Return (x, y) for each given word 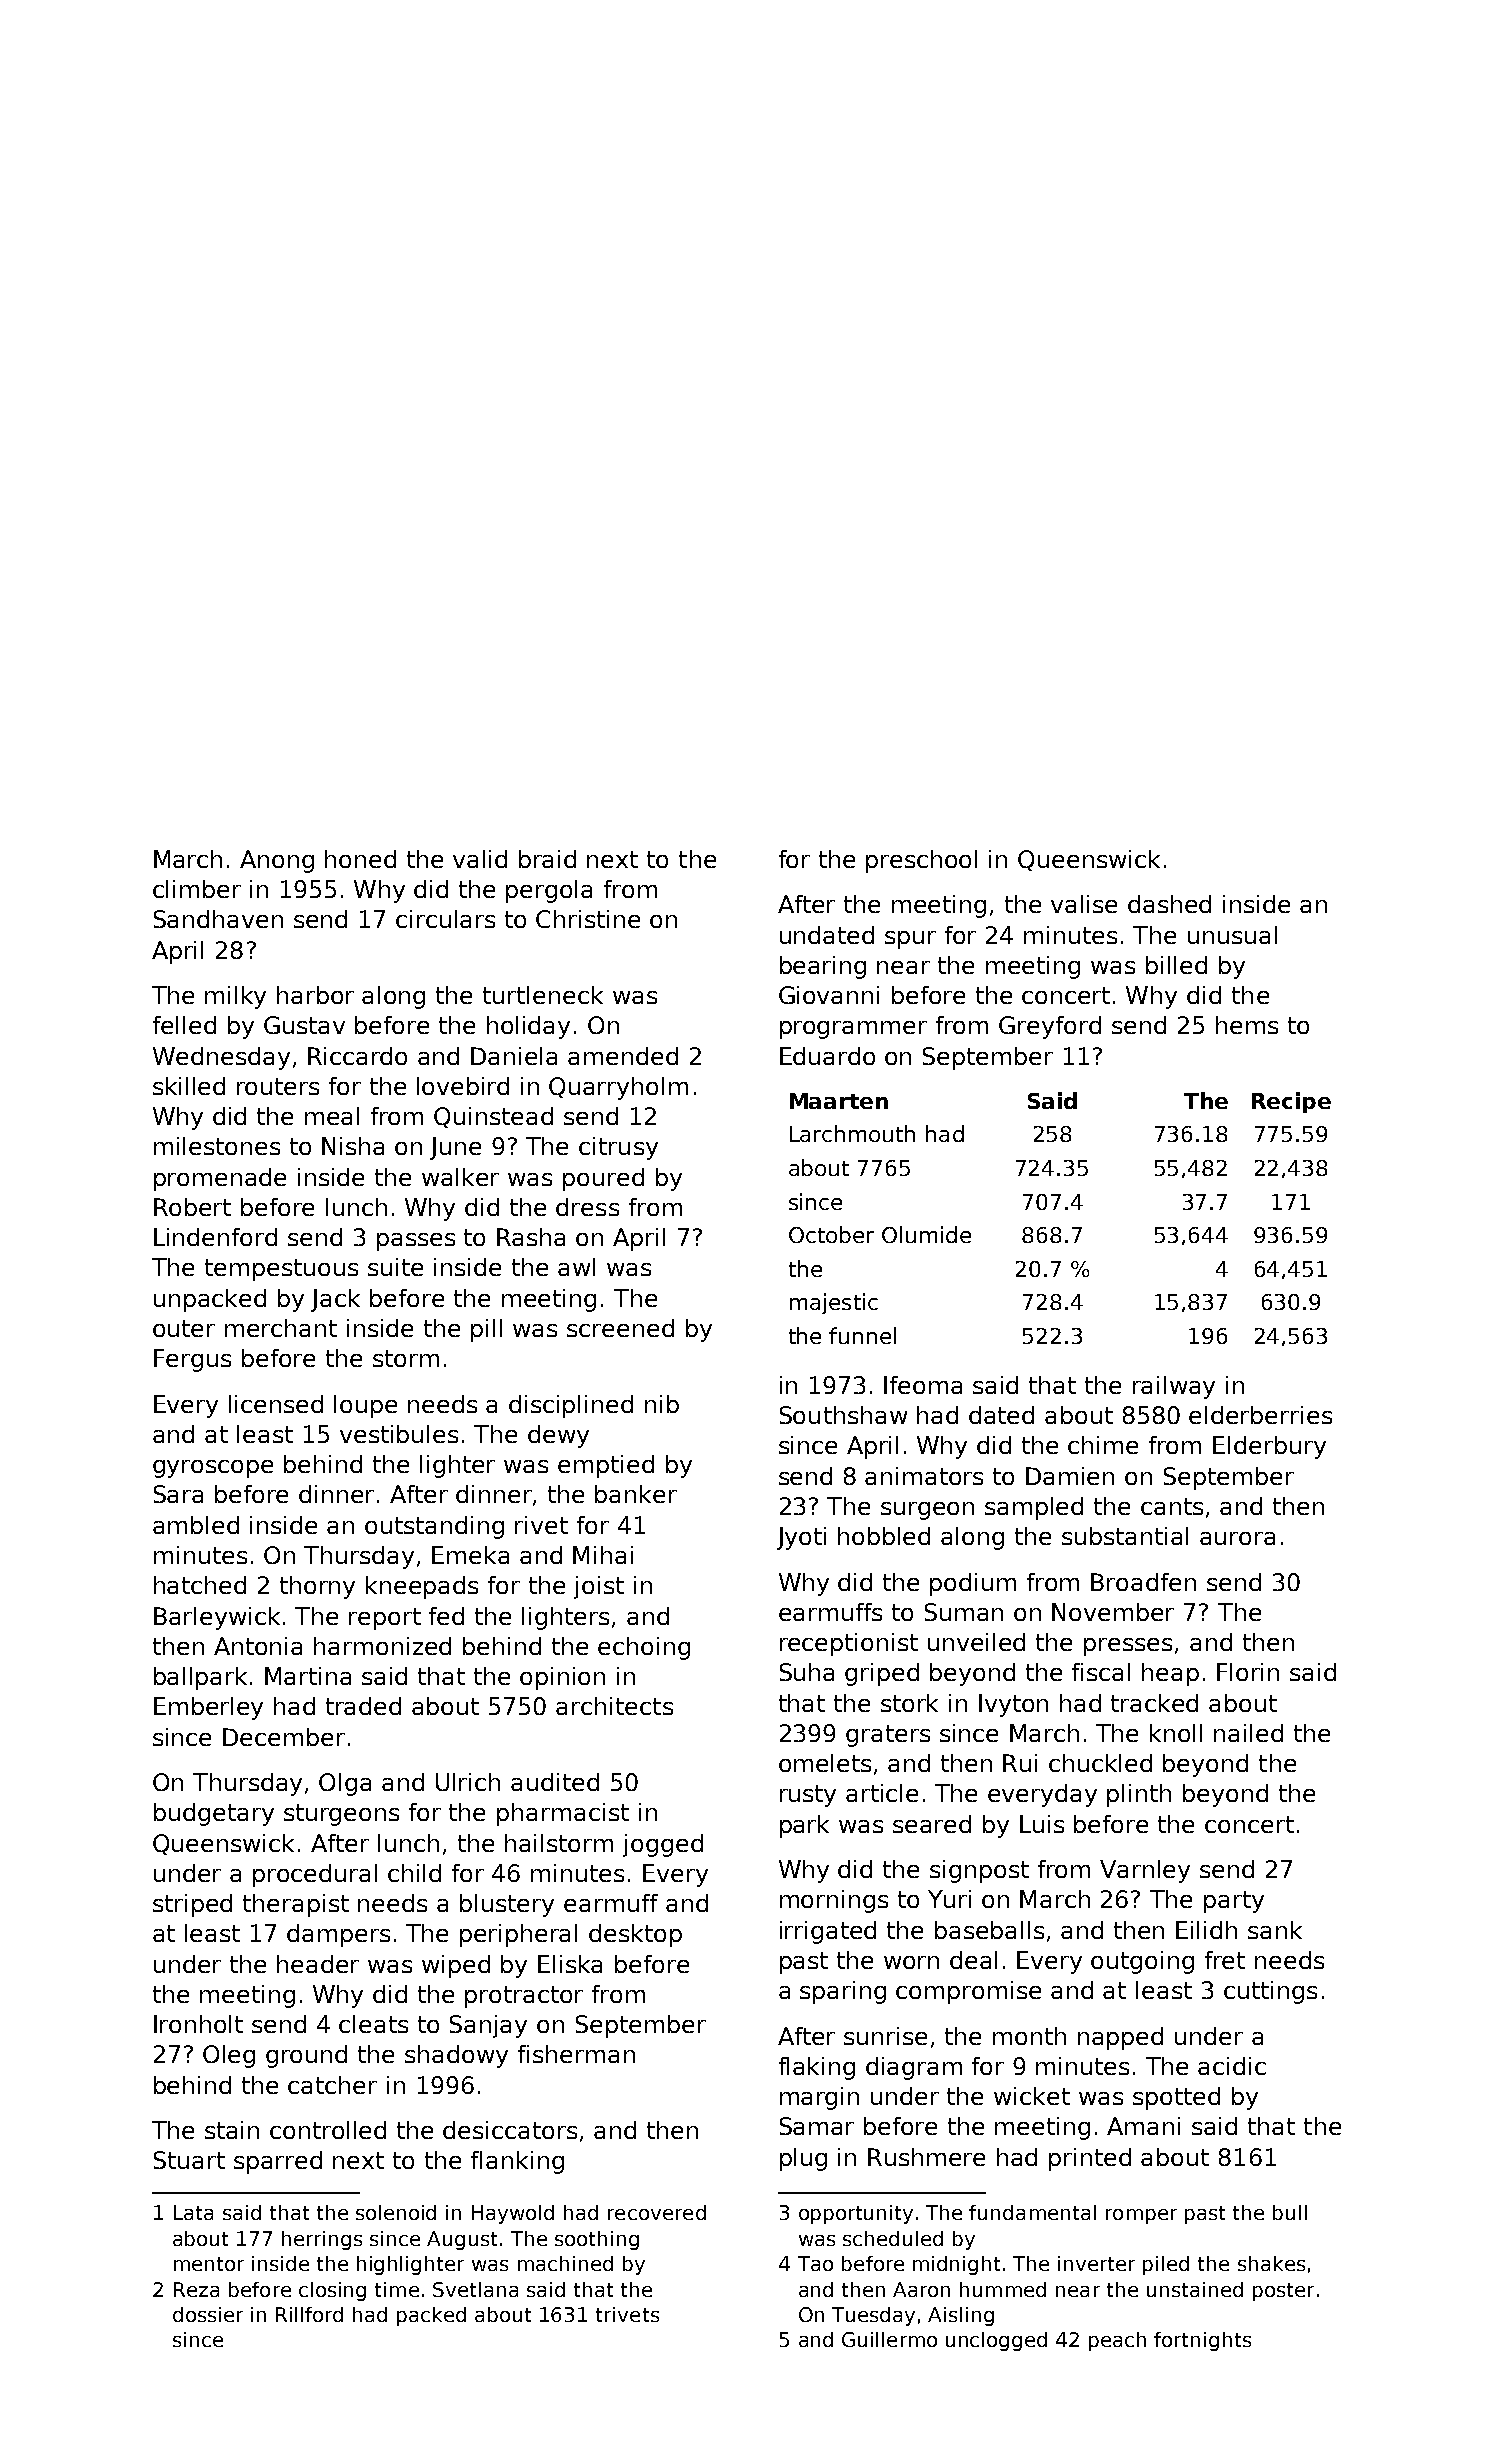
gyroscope (213, 1469)
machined (565, 2263)
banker (636, 1494)
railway (1174, 1387)
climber (197, 889)
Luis (1042, 1824)
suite (395, 1267)
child (414, 1873)
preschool (921, 861)
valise (1084, 904)
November (1113, 1612)
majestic (834, 1303)
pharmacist (563, 1814)
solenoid (396, 2212)
